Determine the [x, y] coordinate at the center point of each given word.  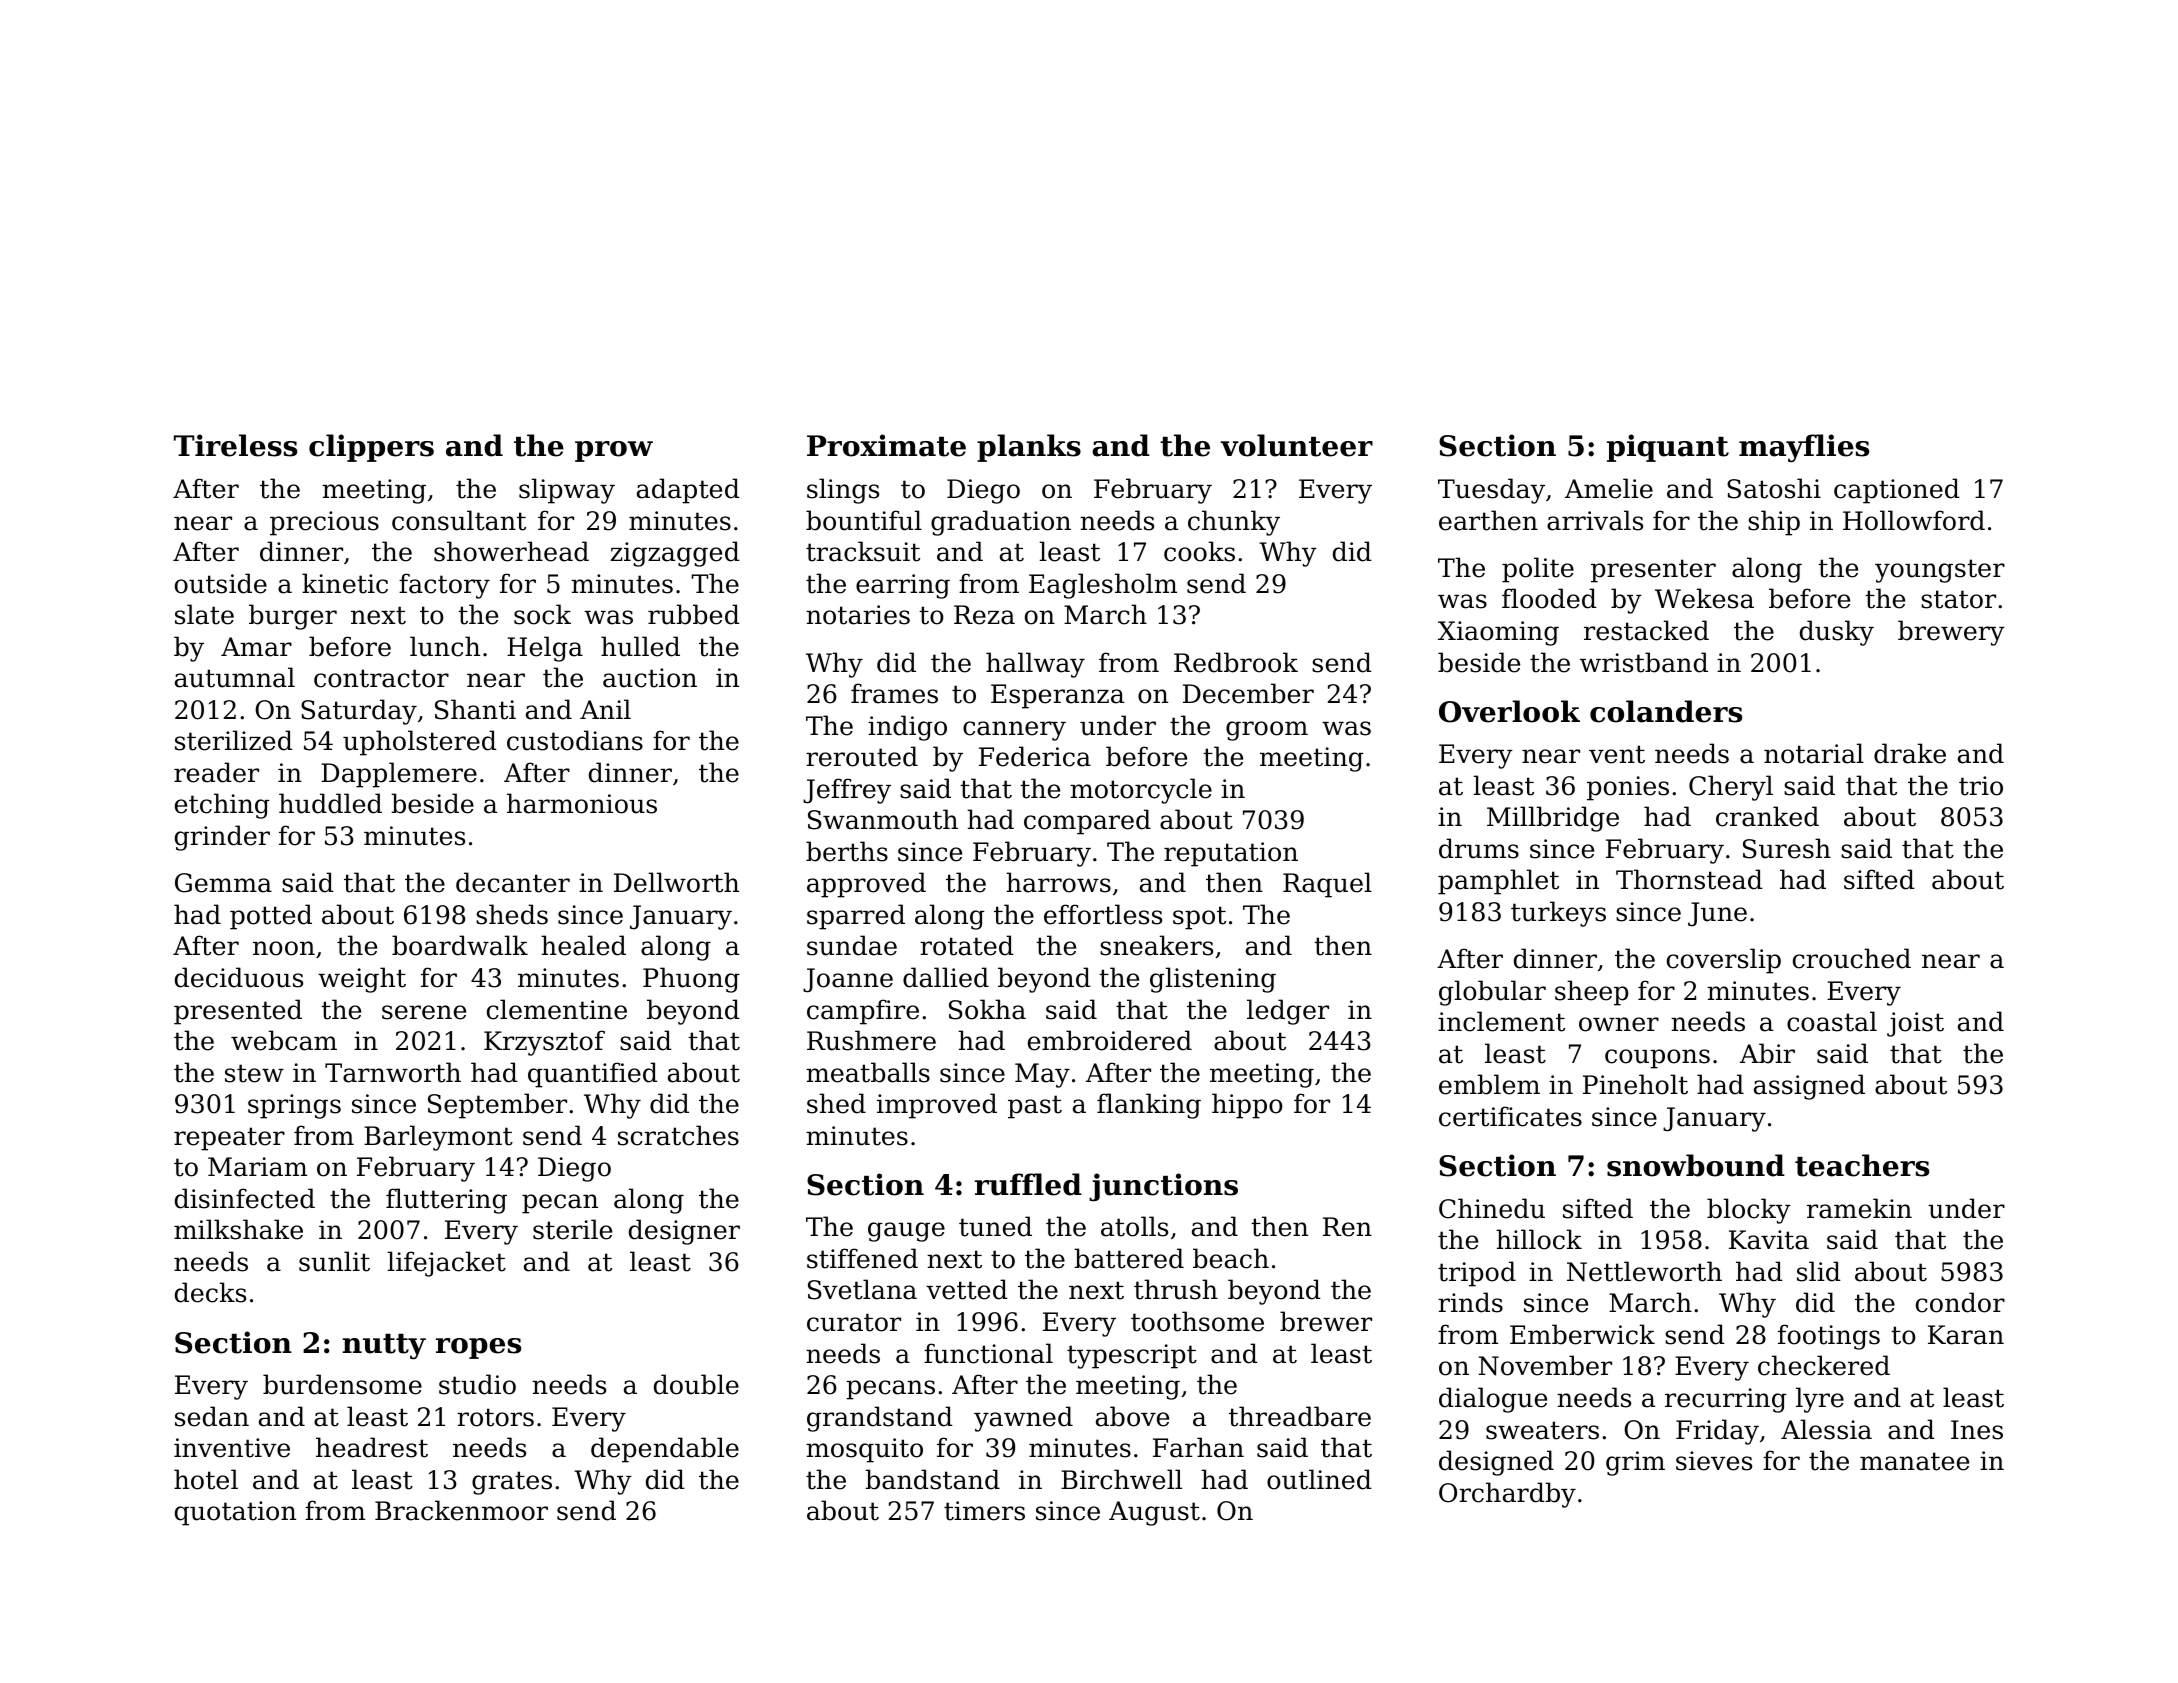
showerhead [511, 551]
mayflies [1804, 448]
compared [1087, 822]
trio [1981, 786]
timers [984, 1511]
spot [1199, 918]
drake [1910, 753]
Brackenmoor [461, 1510]
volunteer [1296, 445]
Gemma [223, 883]
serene [424, 1012]
